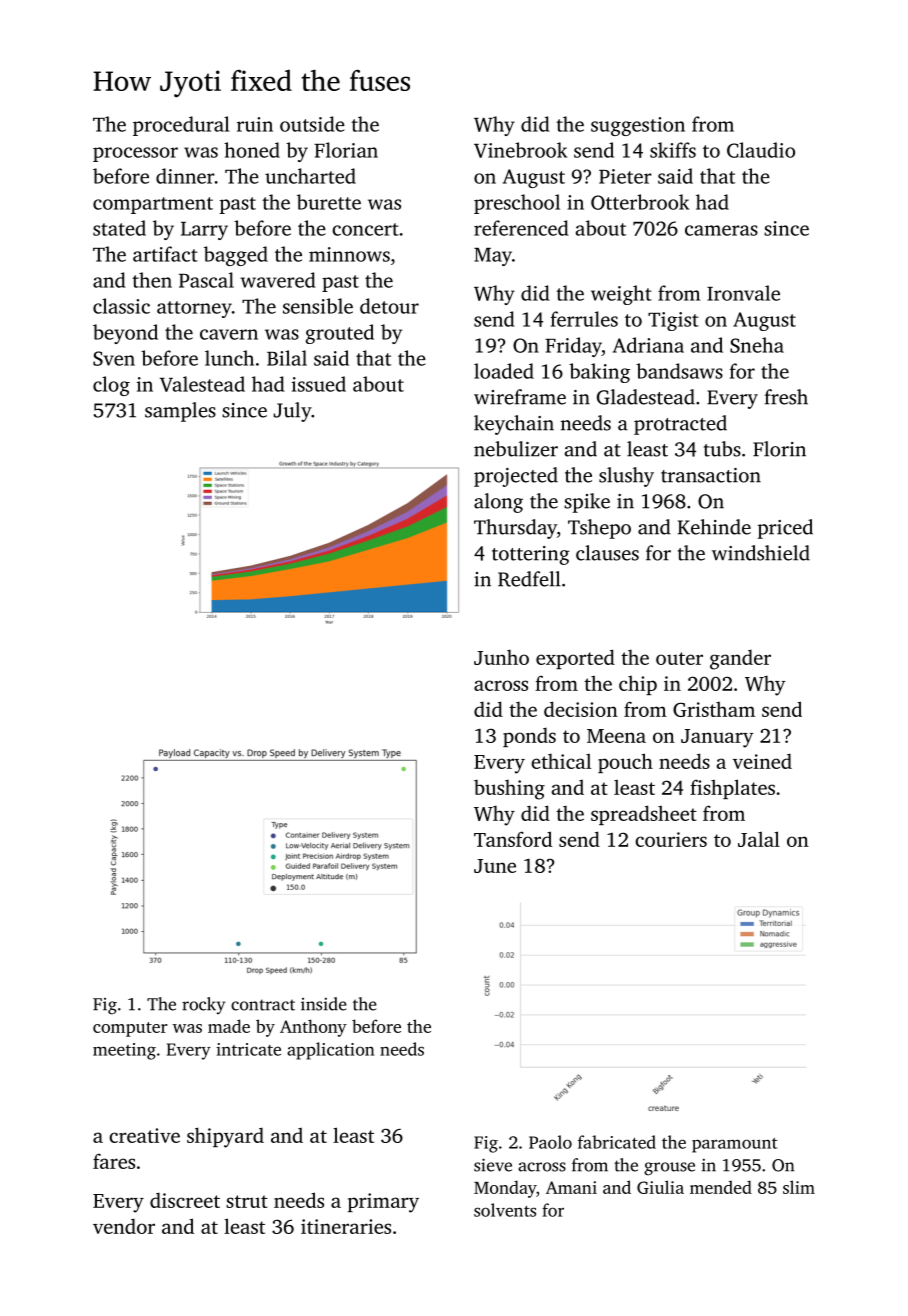  Describe the element at coordinates (130, 1029) in the screenshot. I see `computer` at that location.
